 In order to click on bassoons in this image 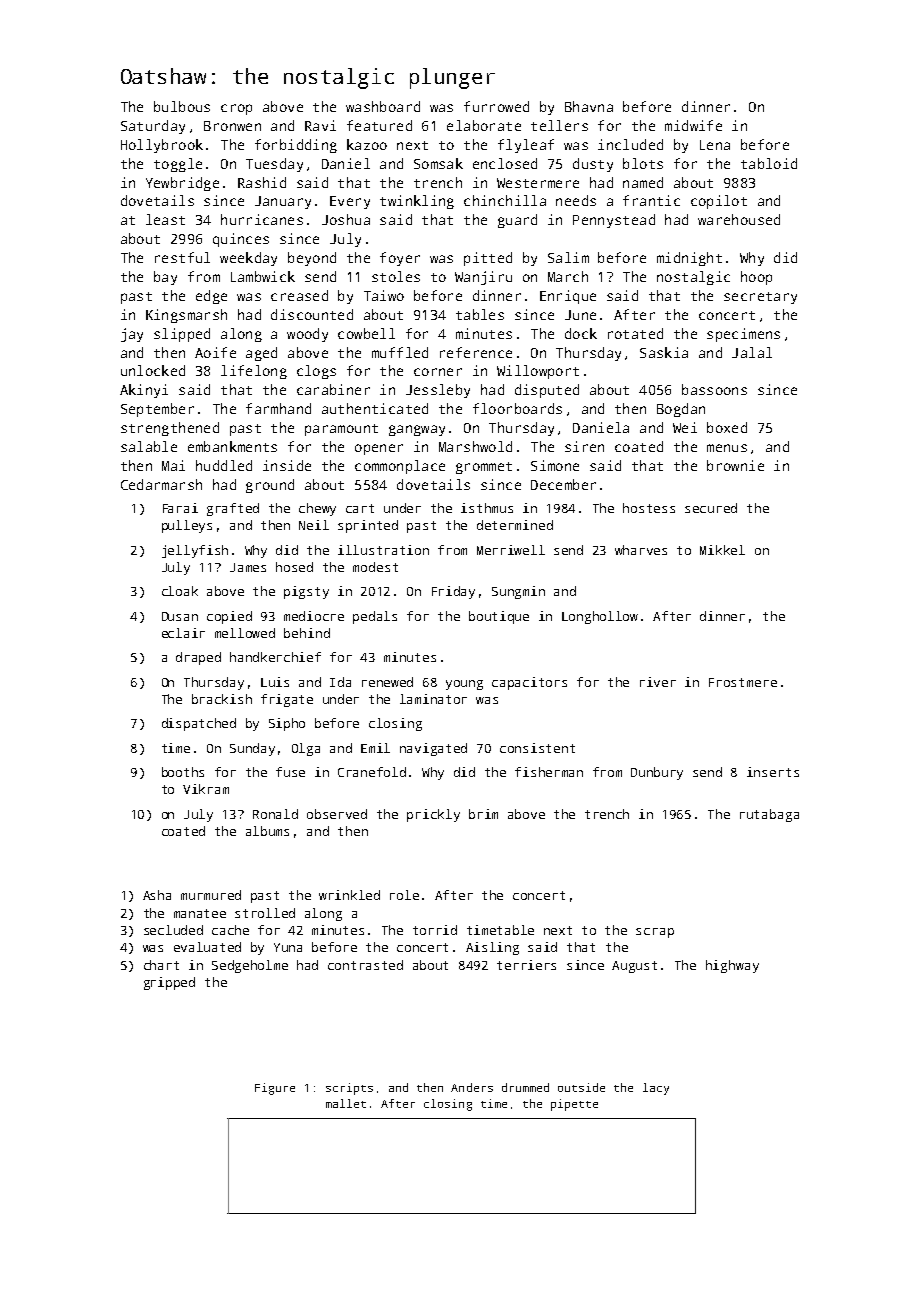, I will do `click(714, 389)`.
